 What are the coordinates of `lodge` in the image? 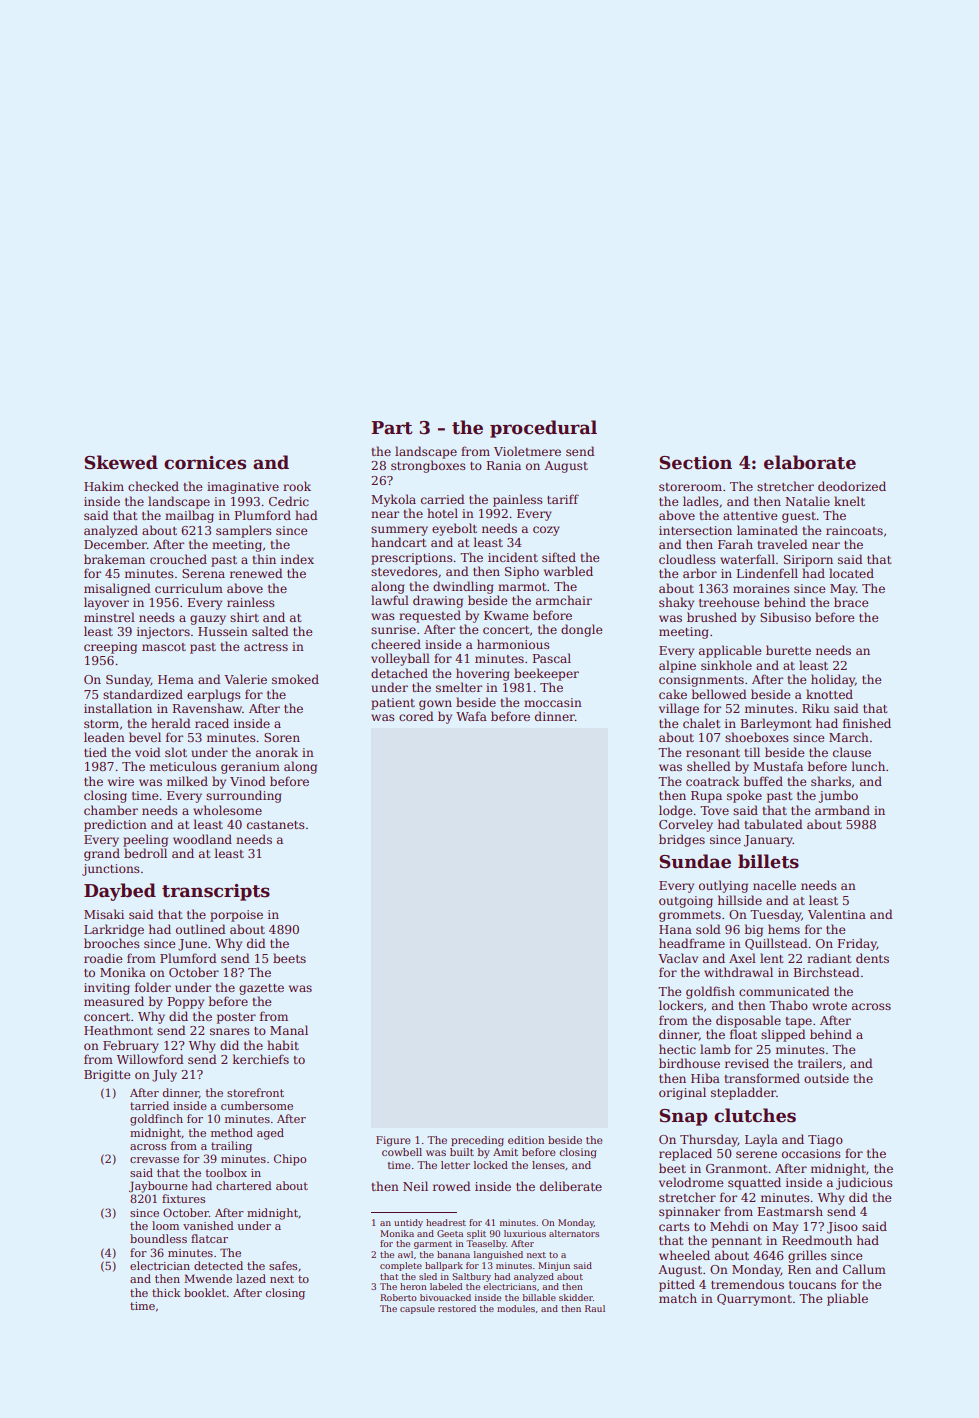 It's located at (675, 811).
